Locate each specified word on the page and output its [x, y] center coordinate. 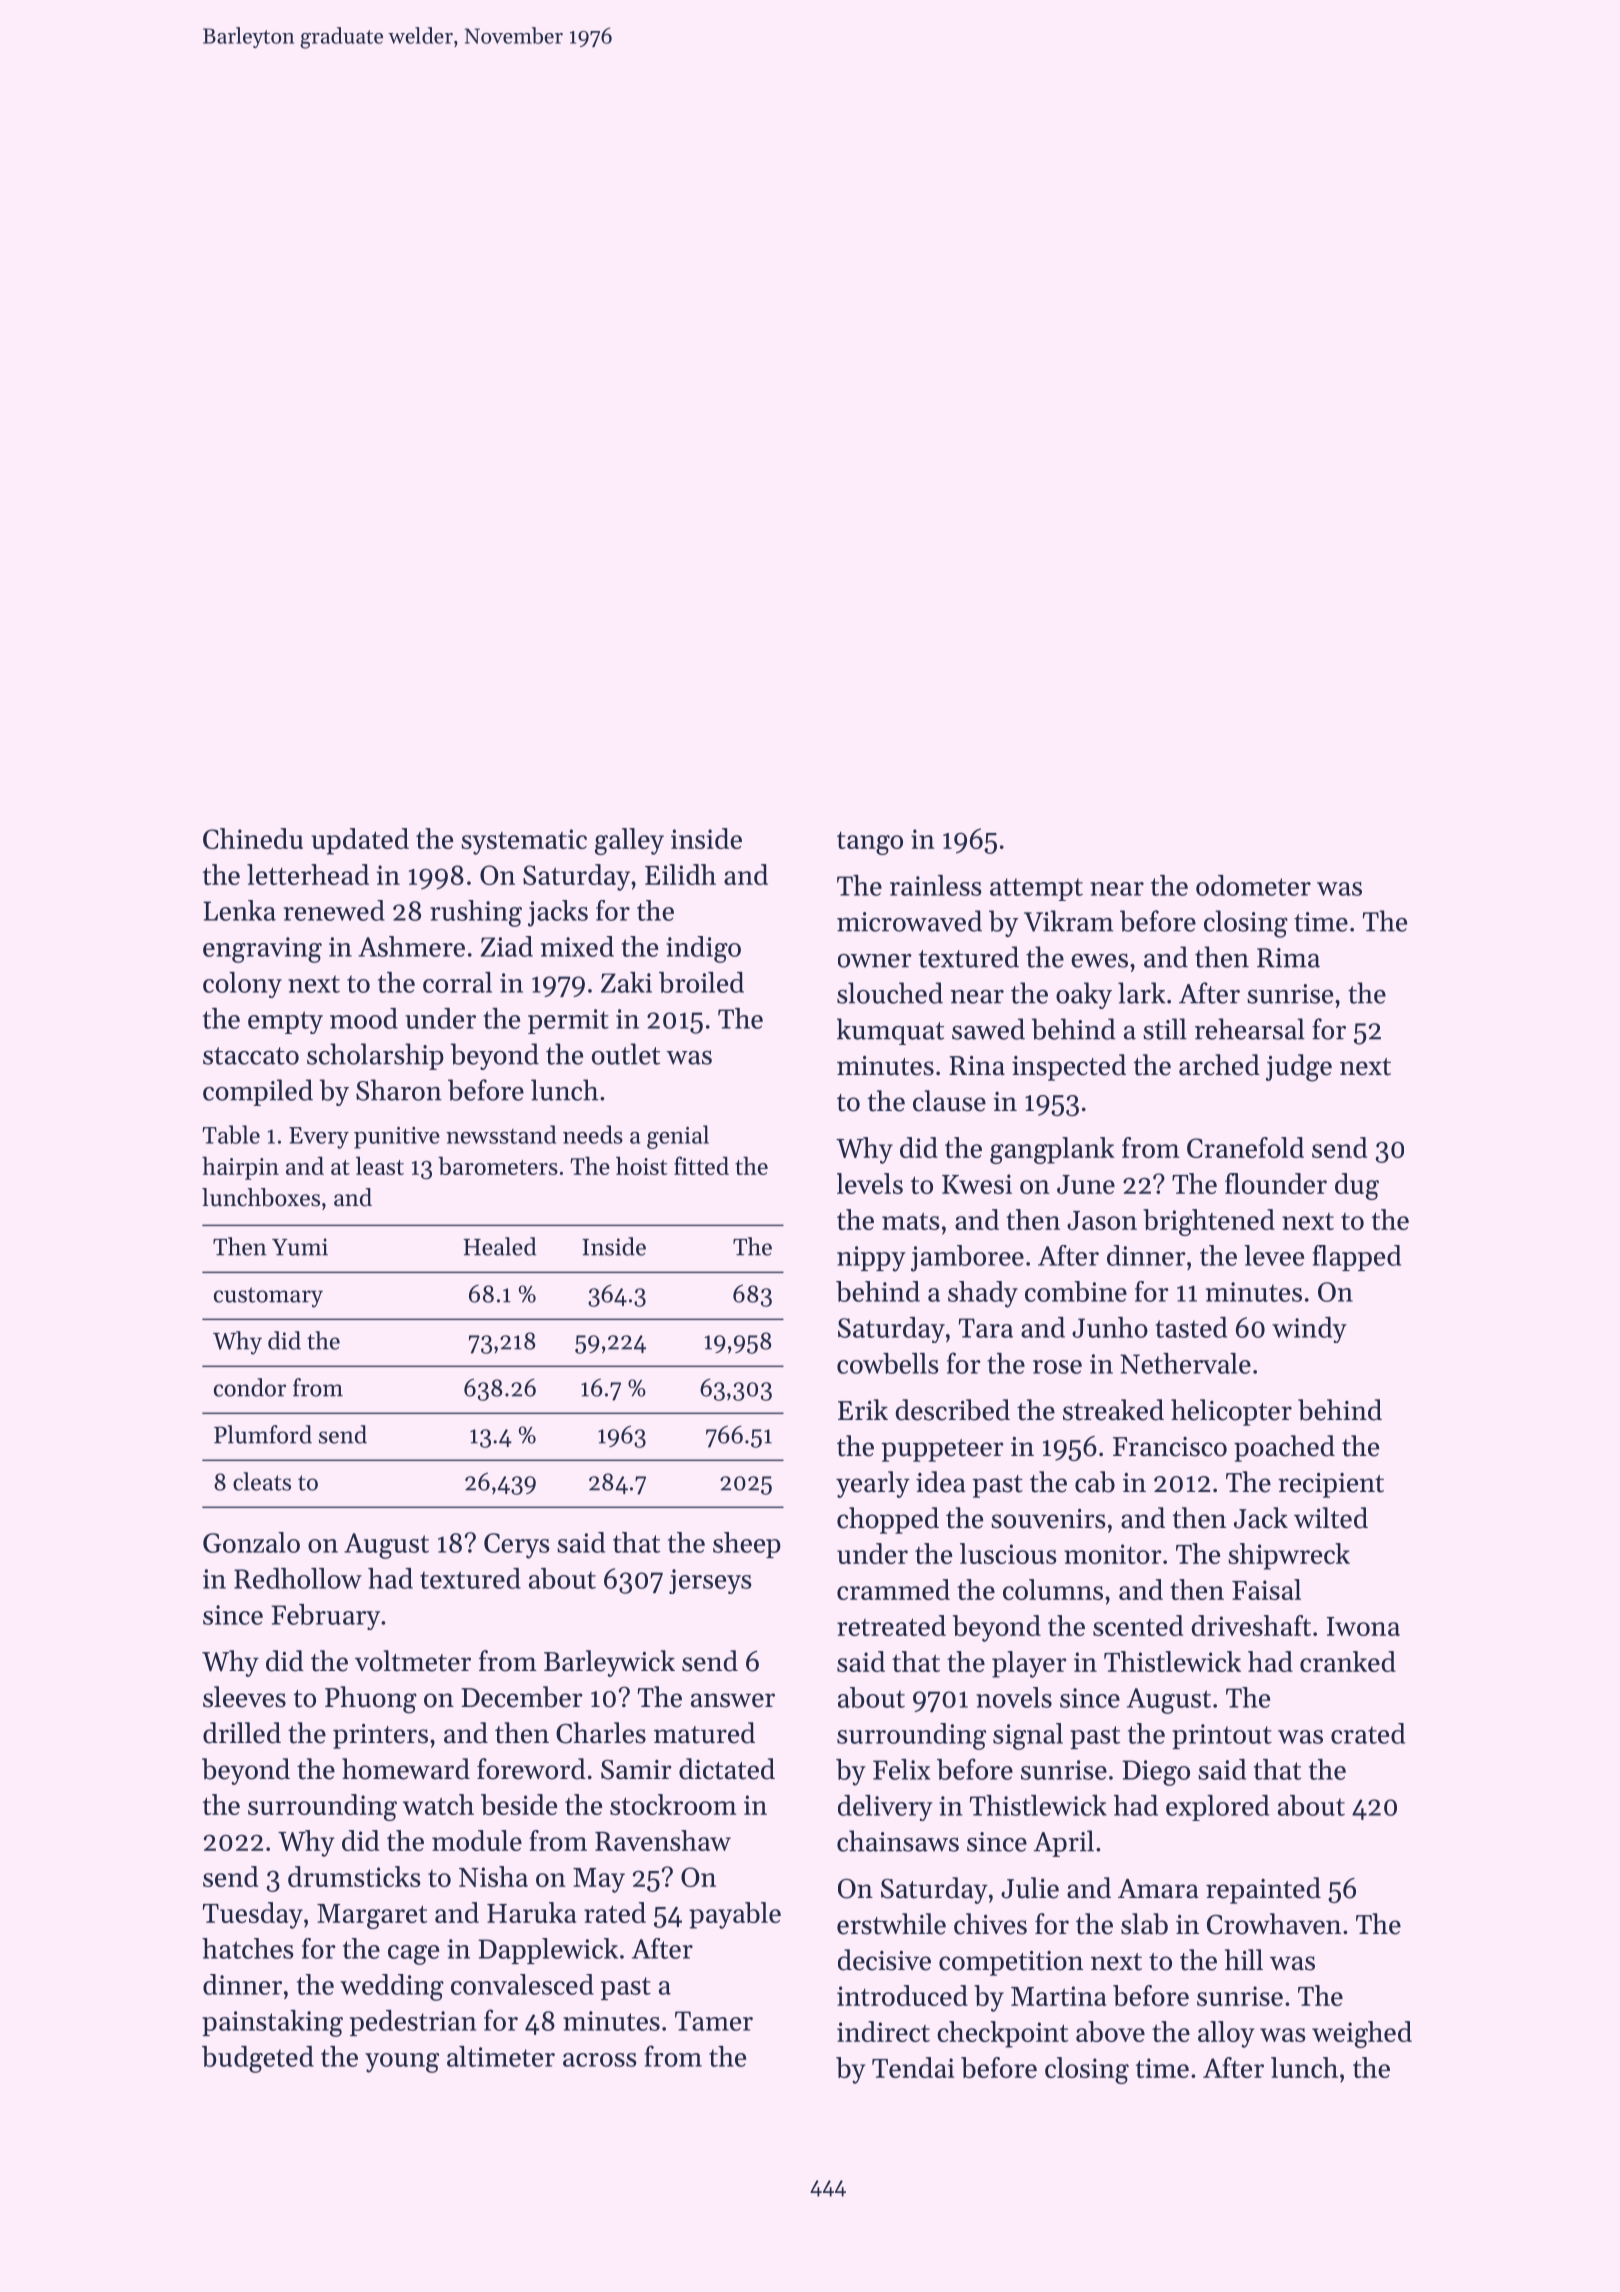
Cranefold [1245, 1147]
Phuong [371, 1700]
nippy [871, 1259]
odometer [1253, 885]
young [402, 2063]
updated [360, 841]
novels [1014, 1697]
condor [250, 1387]
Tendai [913, 2067]
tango [870, 843]
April [1063, 1843]
